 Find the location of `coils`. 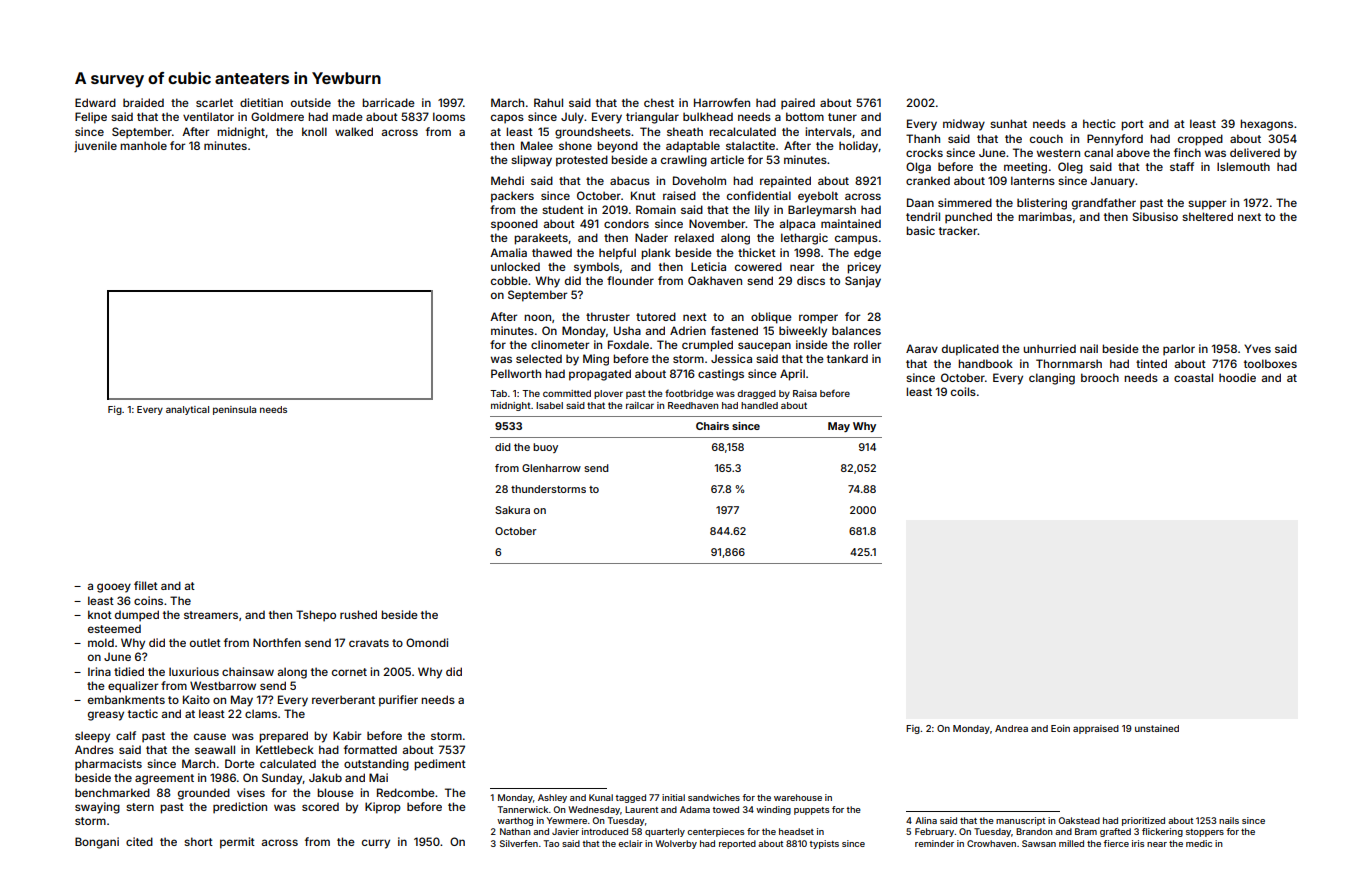

coils is located at coordinates (963, 391).
